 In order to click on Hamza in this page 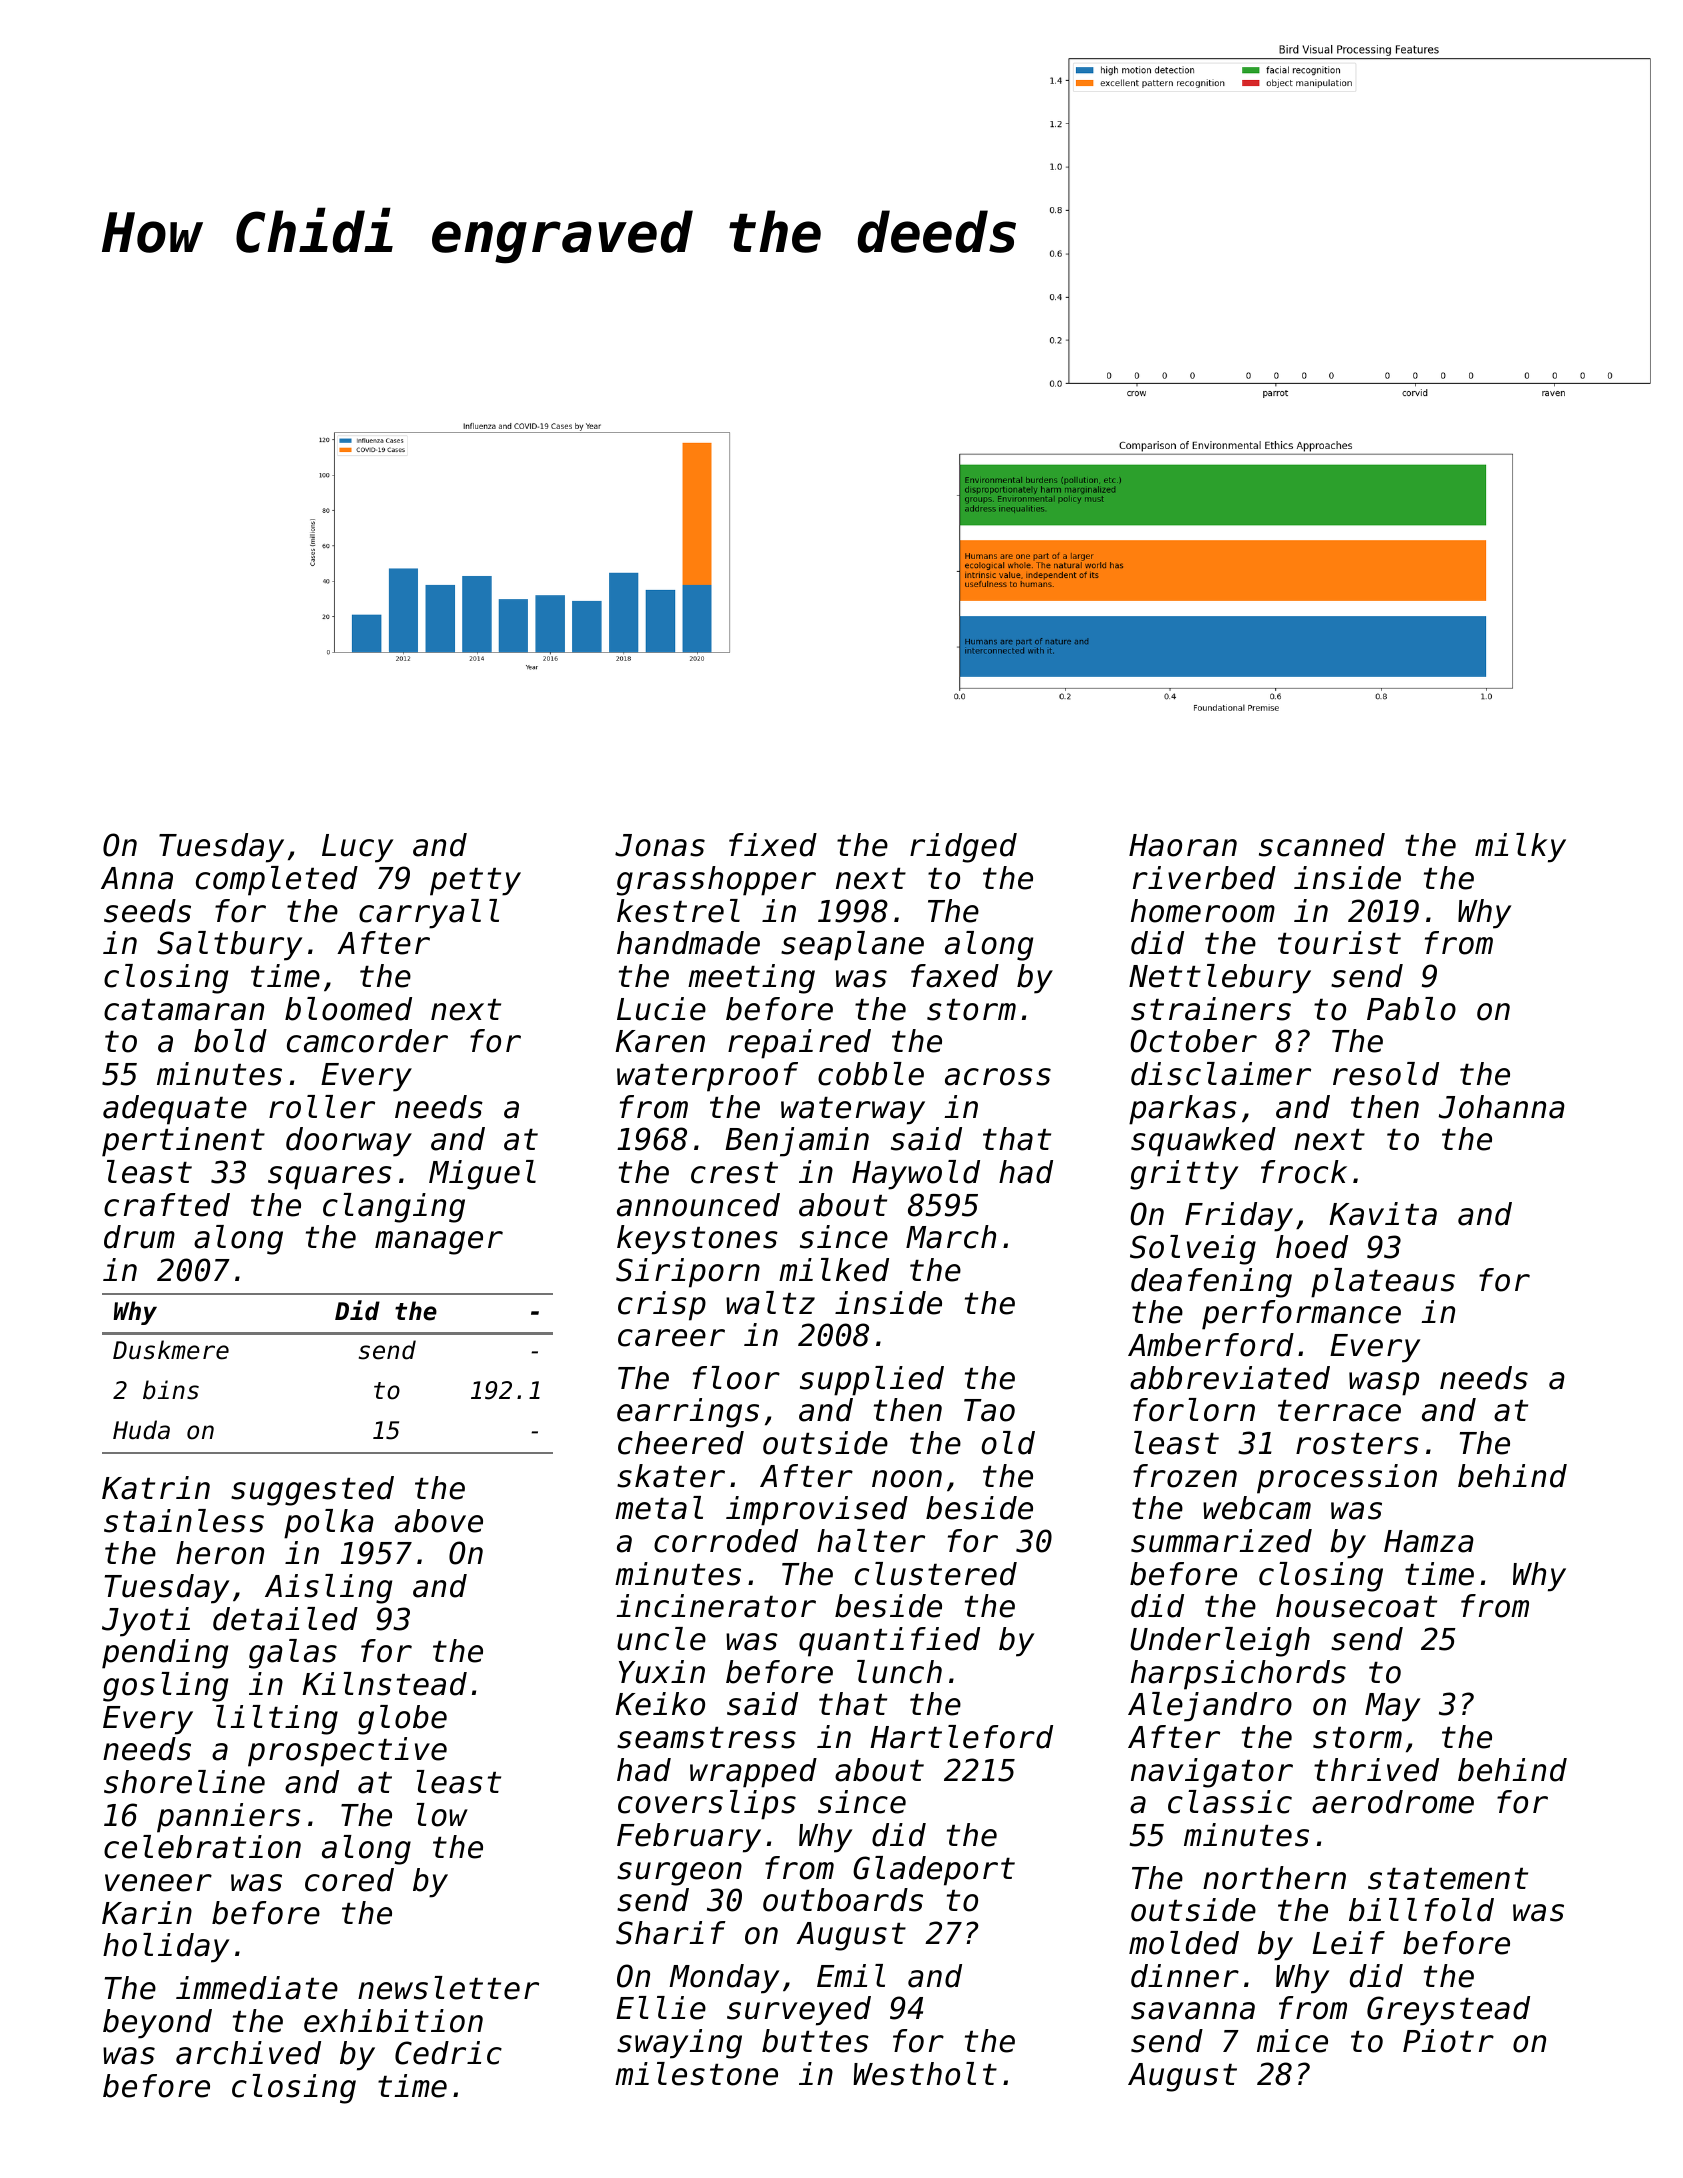, I will do `click(1429, 1541)`.
